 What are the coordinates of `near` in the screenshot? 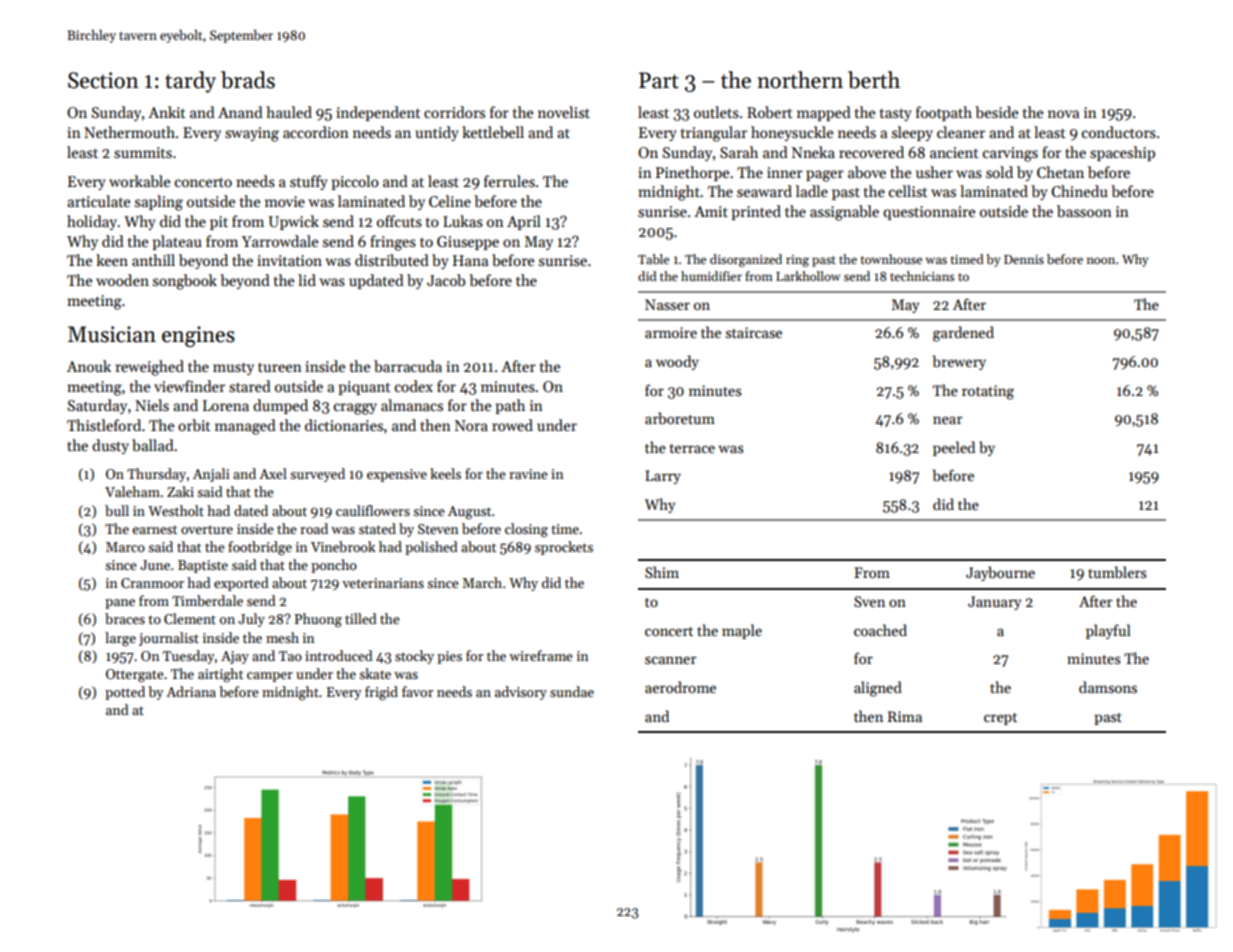 It's located at (948, 420).
